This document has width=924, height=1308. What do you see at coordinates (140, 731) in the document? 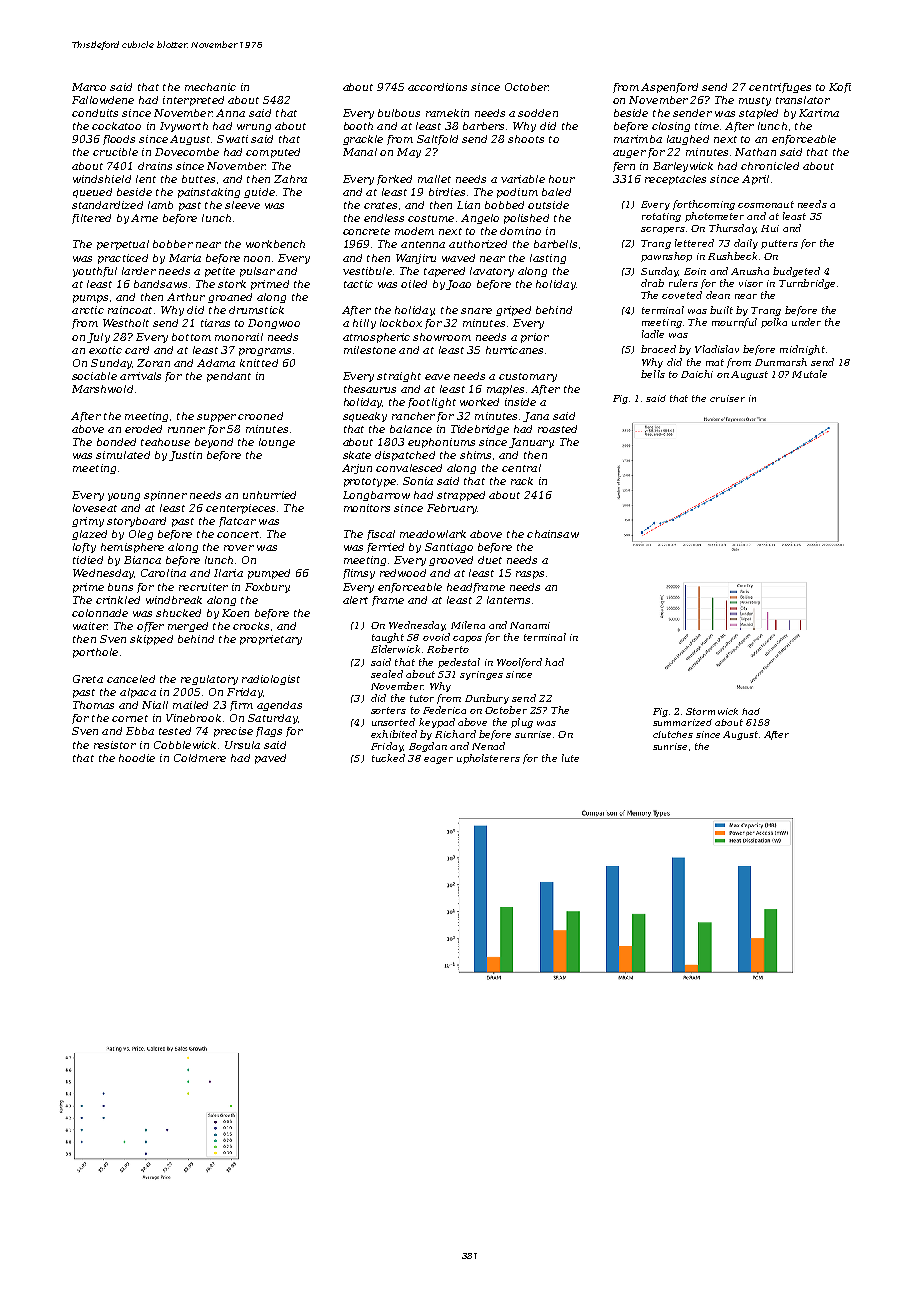
I see `Ebba` at bounding box center [140, 731].
